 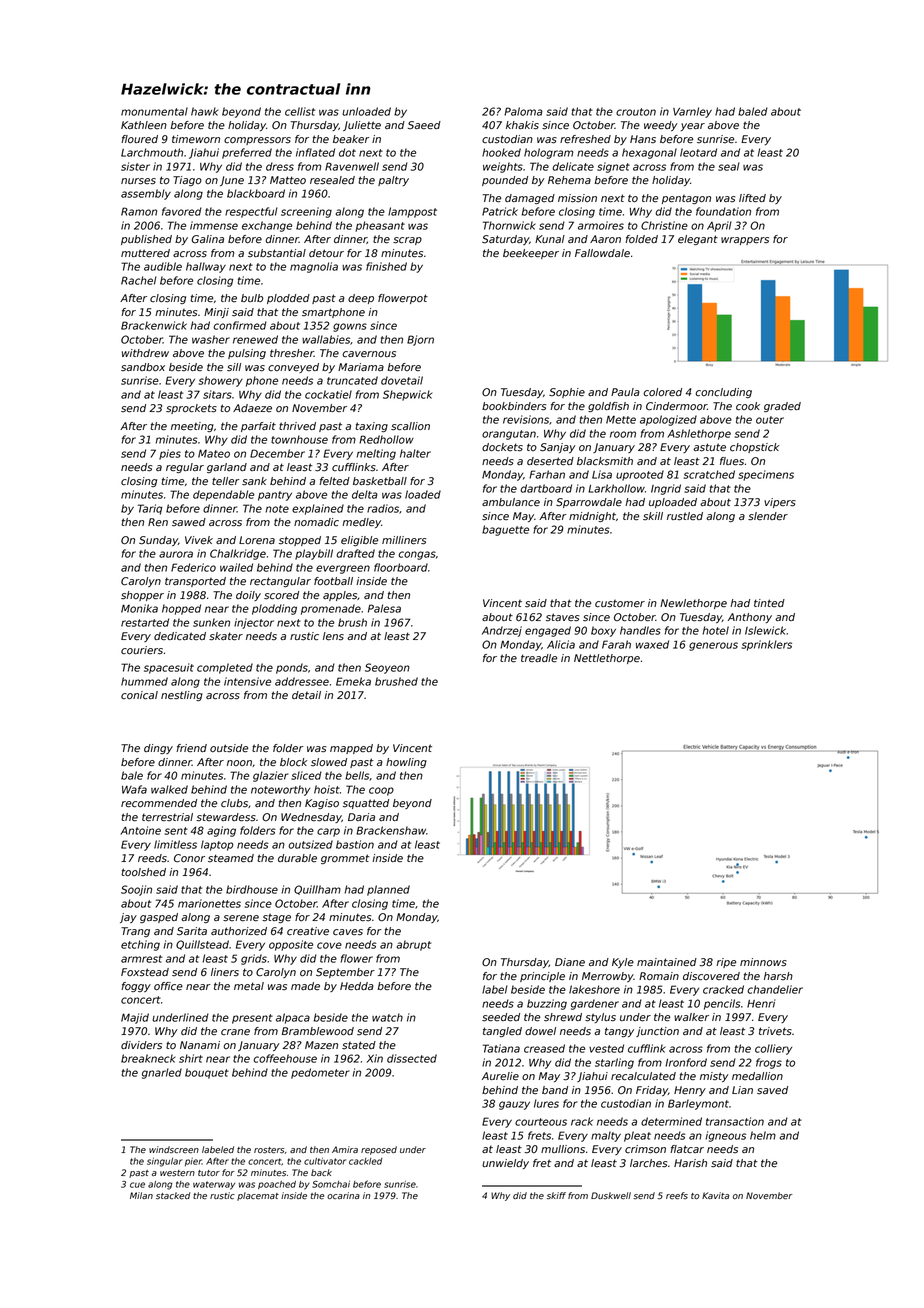 I want to click on cellist, so click(x=300, y=111).
